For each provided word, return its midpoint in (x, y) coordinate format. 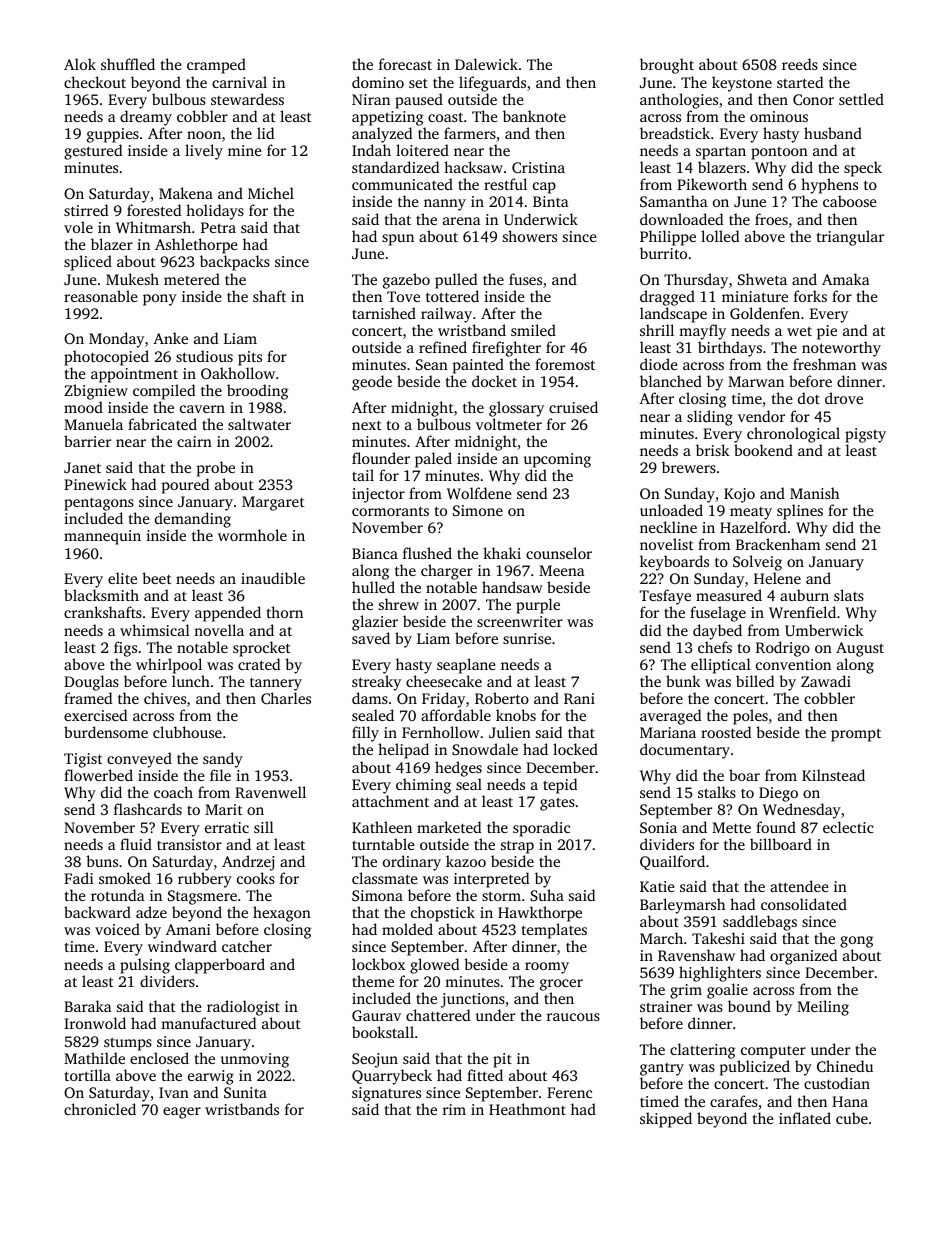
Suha (547, 895)
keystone (742, 84)
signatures (386, 1094)
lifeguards (492, 84)
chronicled (100, 1109)
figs (125, 649)
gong (856, 942)
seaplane (466, 666)
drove (844, 398)
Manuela (93, 424)
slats (849, 595)
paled (433, 460)
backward (97, 912)
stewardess (247, 99)
